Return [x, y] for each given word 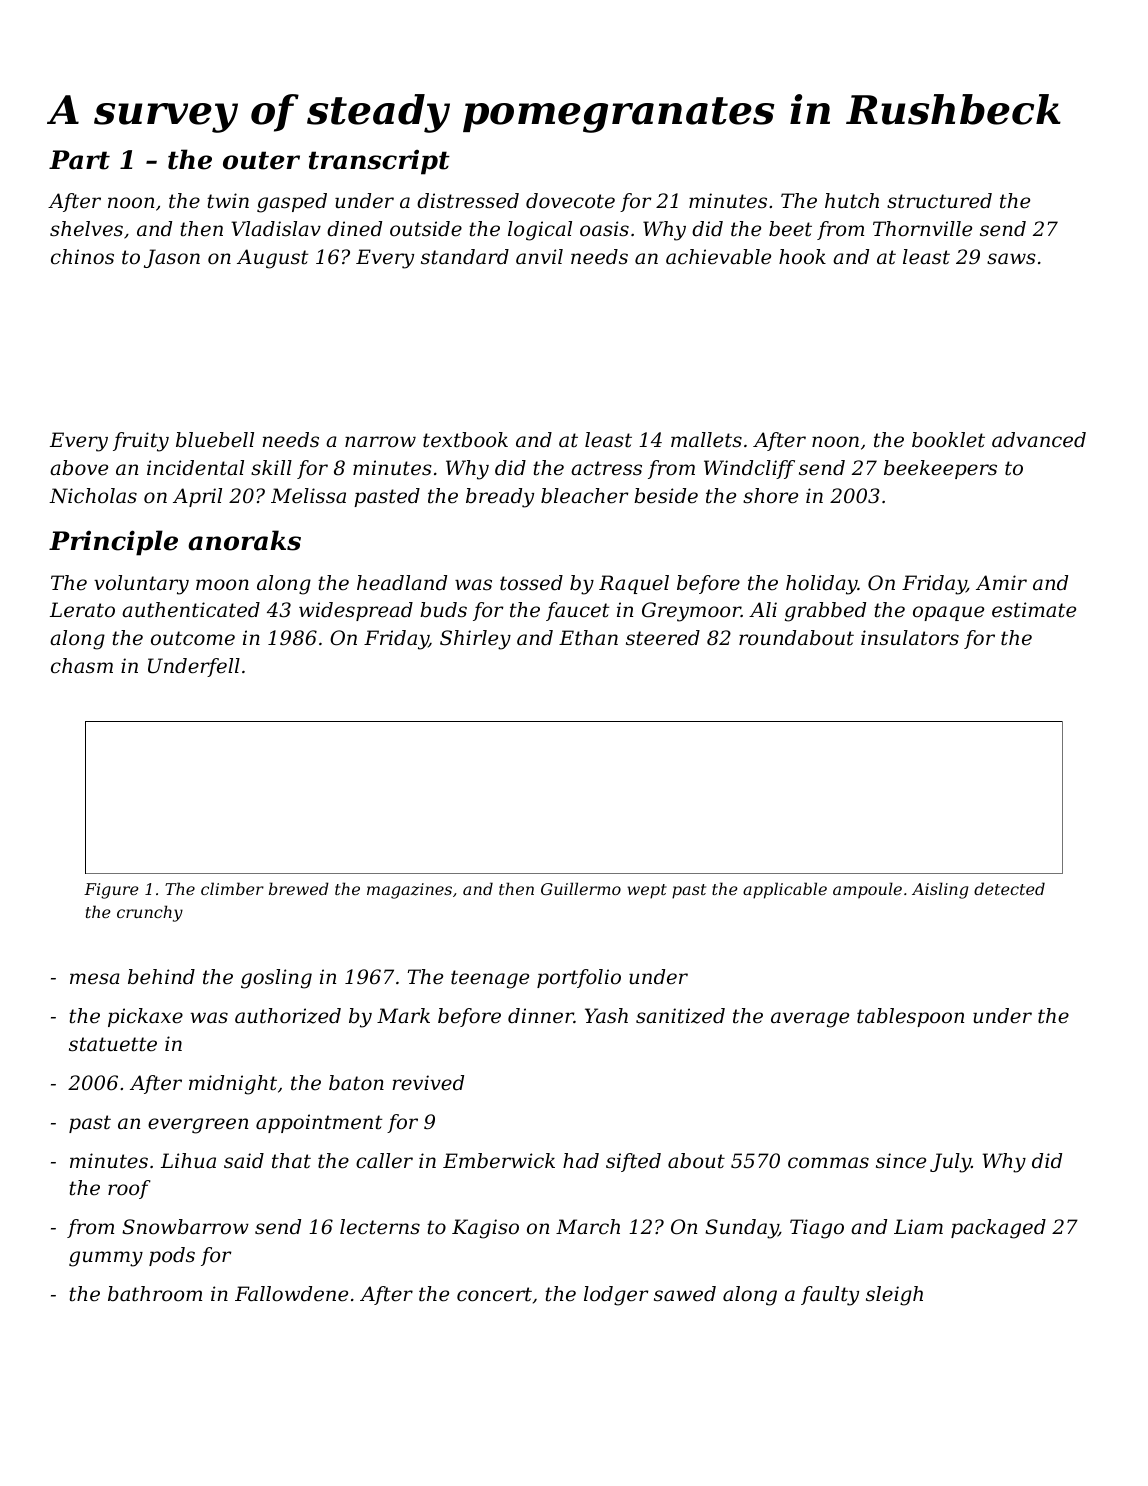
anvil [539, 256]
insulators [910, 638]
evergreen [198, 1126]
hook [802, 256]
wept [647, 891]
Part [79, 160]
